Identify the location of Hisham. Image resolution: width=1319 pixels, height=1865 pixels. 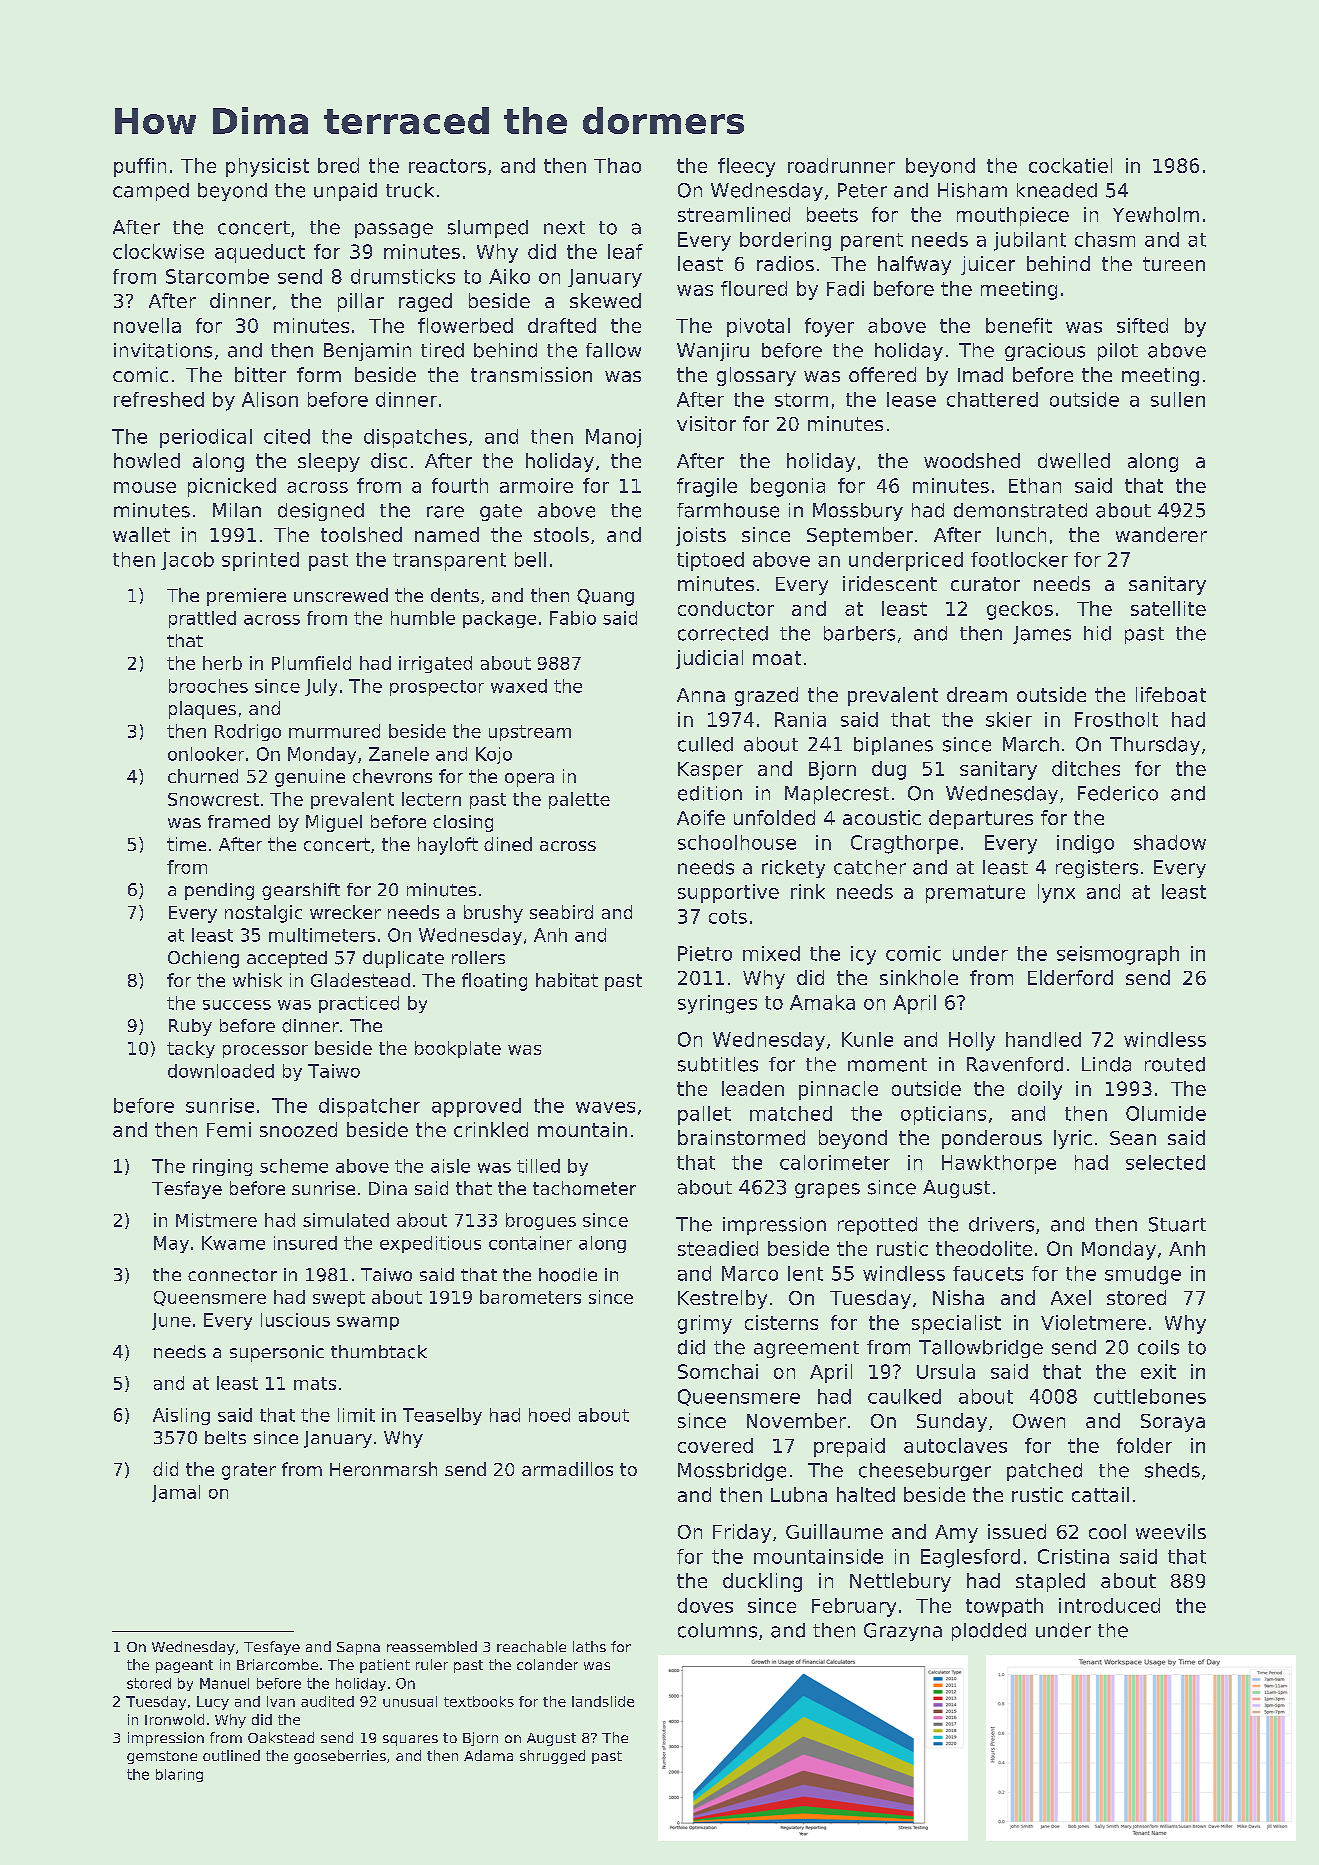
(972, 190).
